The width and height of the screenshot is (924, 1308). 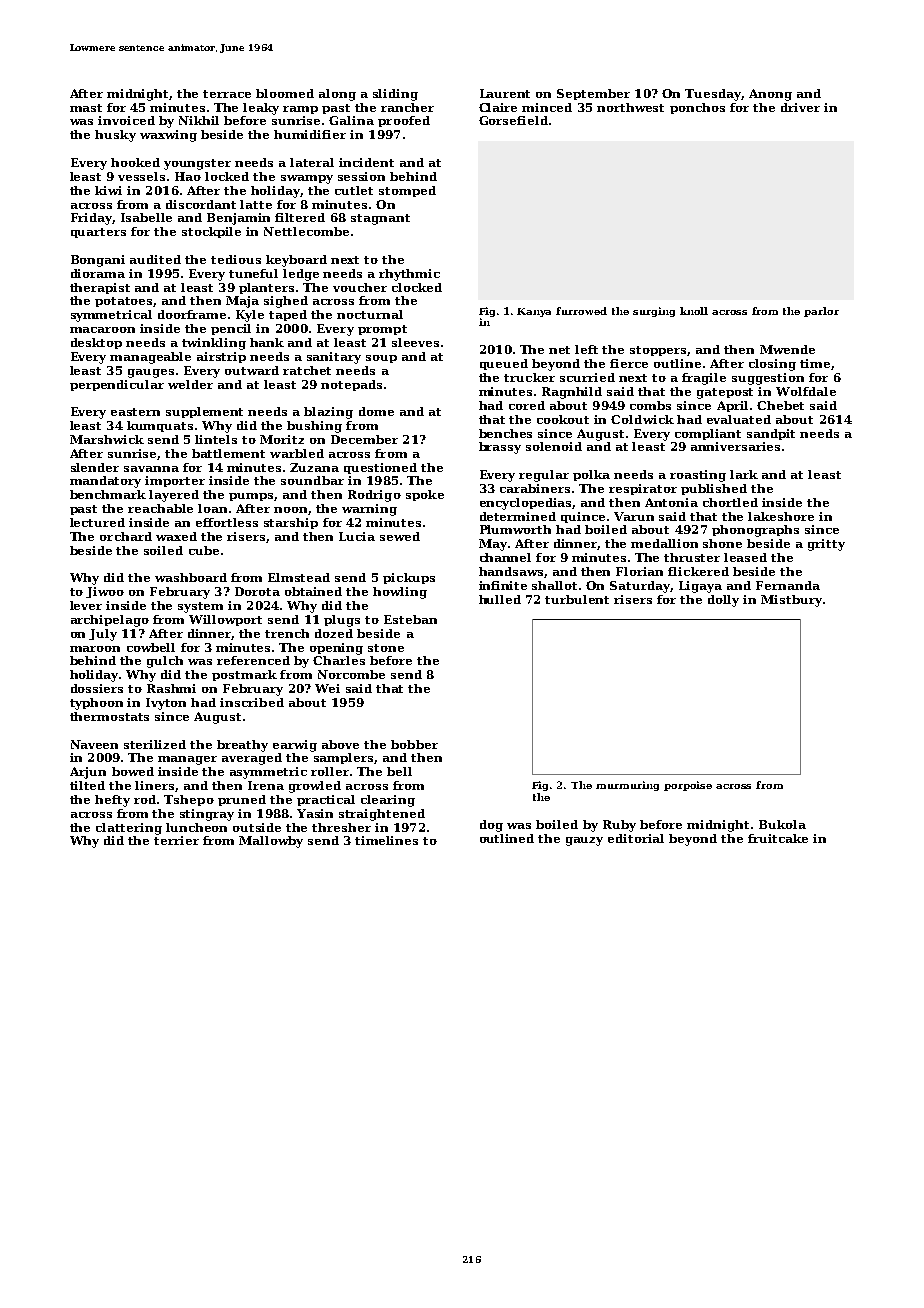 What do you see at coordinates (407, 191) in the screenshot?
I see `stomped` at bounding box center [407, 191].
